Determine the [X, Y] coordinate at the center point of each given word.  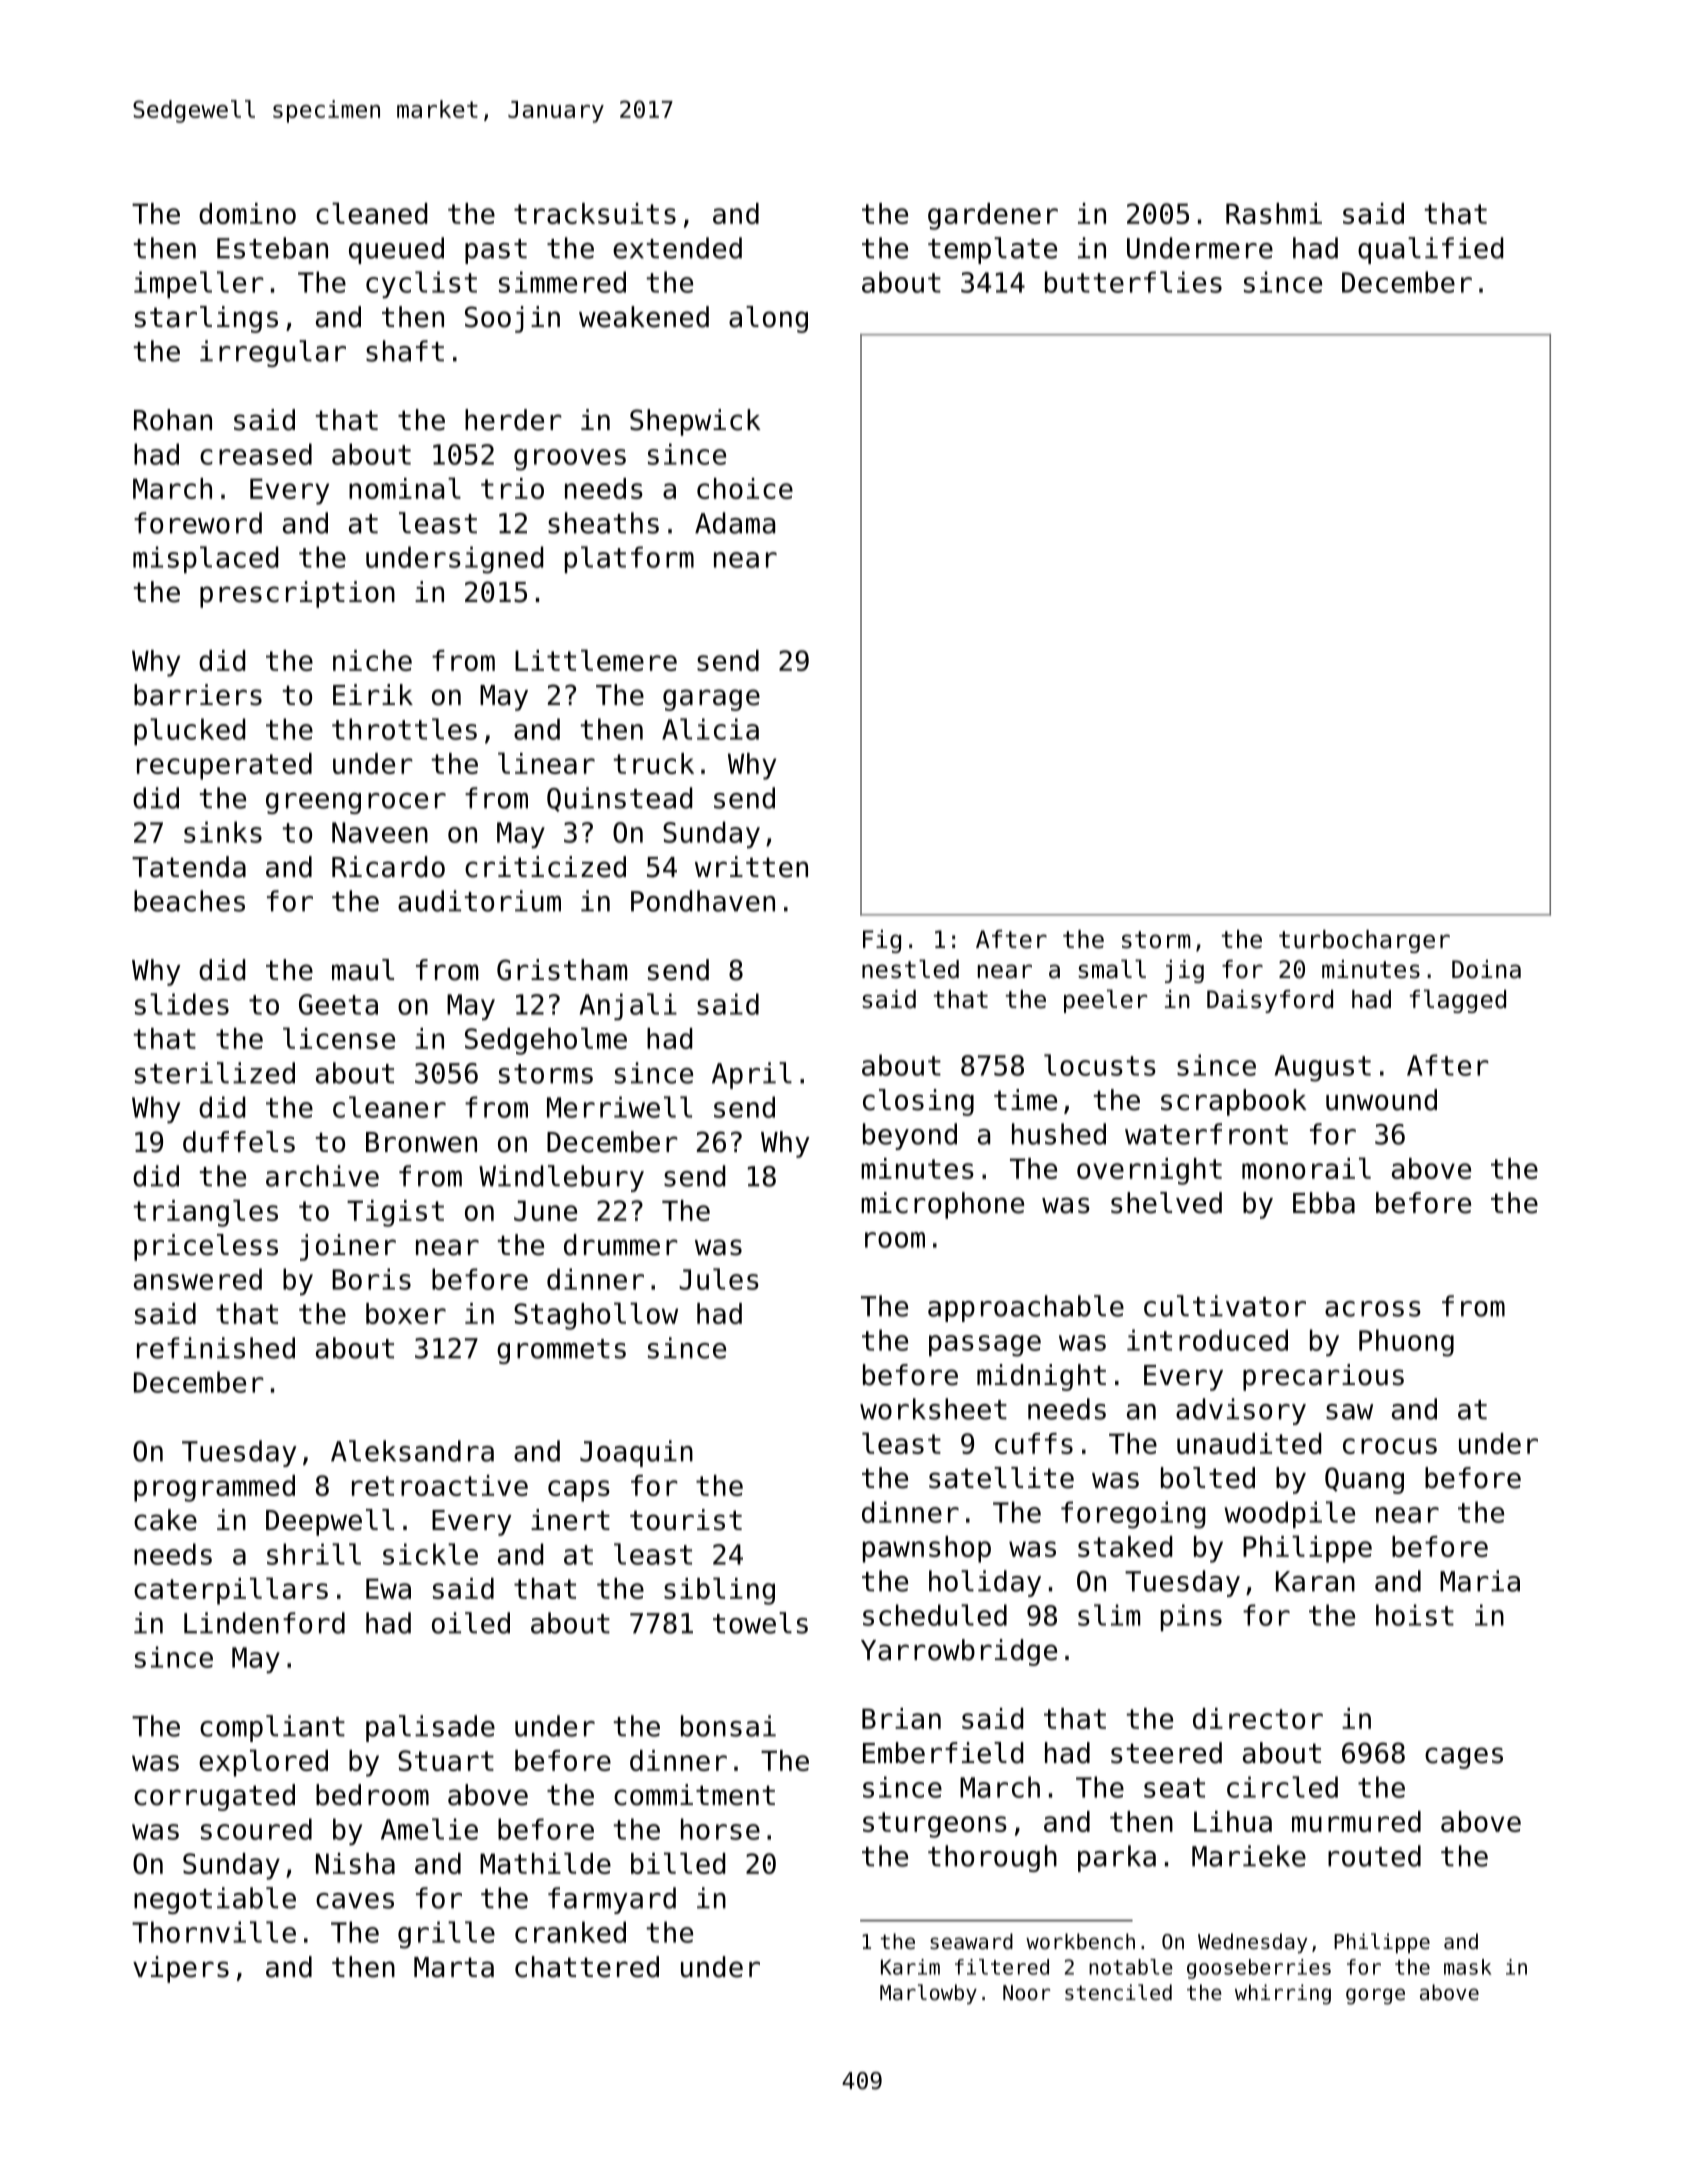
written [751, 867]
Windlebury [561, 1178]
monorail [1306, 1168]
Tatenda [189, 867]
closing [918, 1102]
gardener [993, 216]
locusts [1100, 1065]
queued [396, 250]
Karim [910, 1967]
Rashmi [1274, 213]
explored [263, 1763]
